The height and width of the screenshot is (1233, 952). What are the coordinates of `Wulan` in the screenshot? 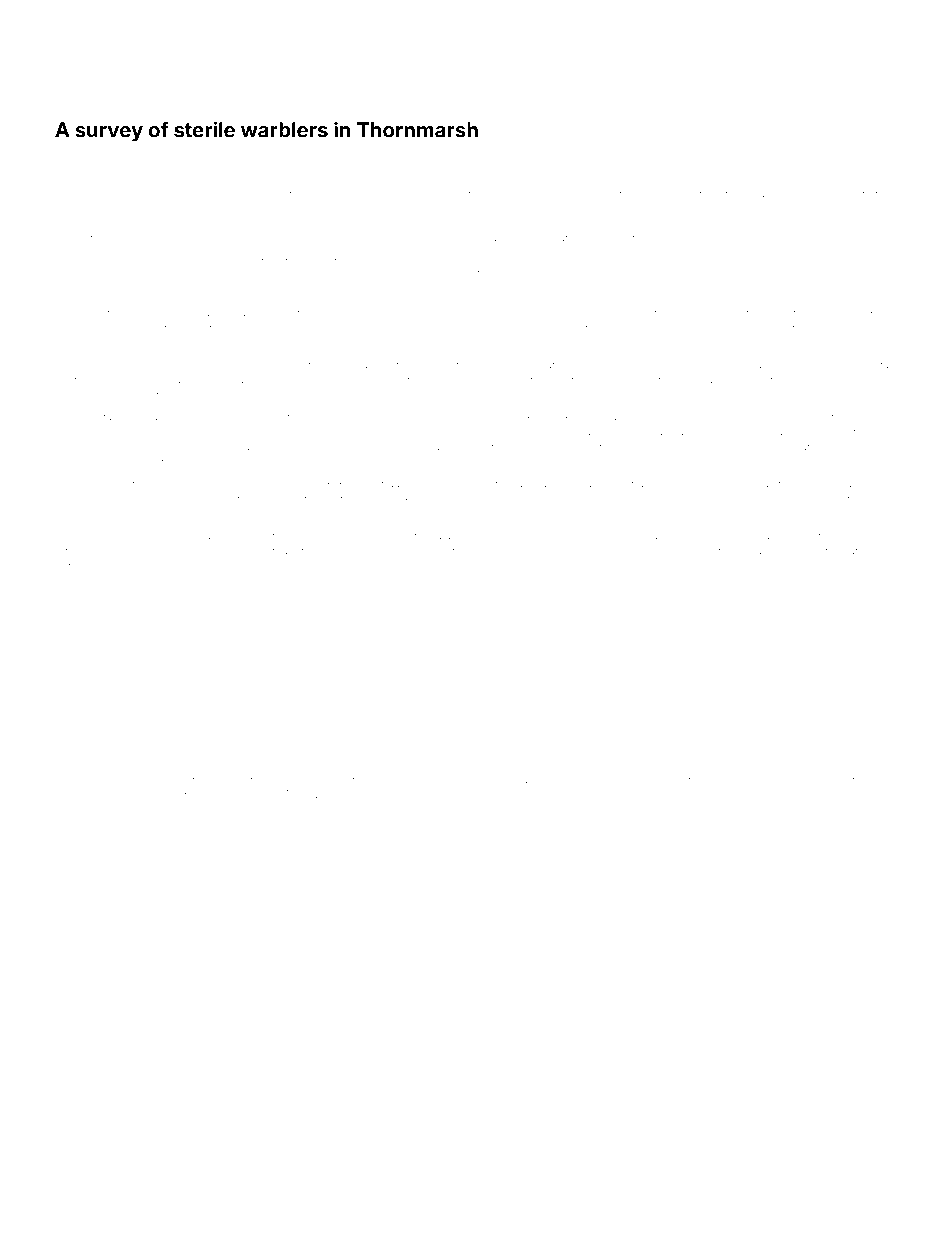 It's located at (100, 461).
